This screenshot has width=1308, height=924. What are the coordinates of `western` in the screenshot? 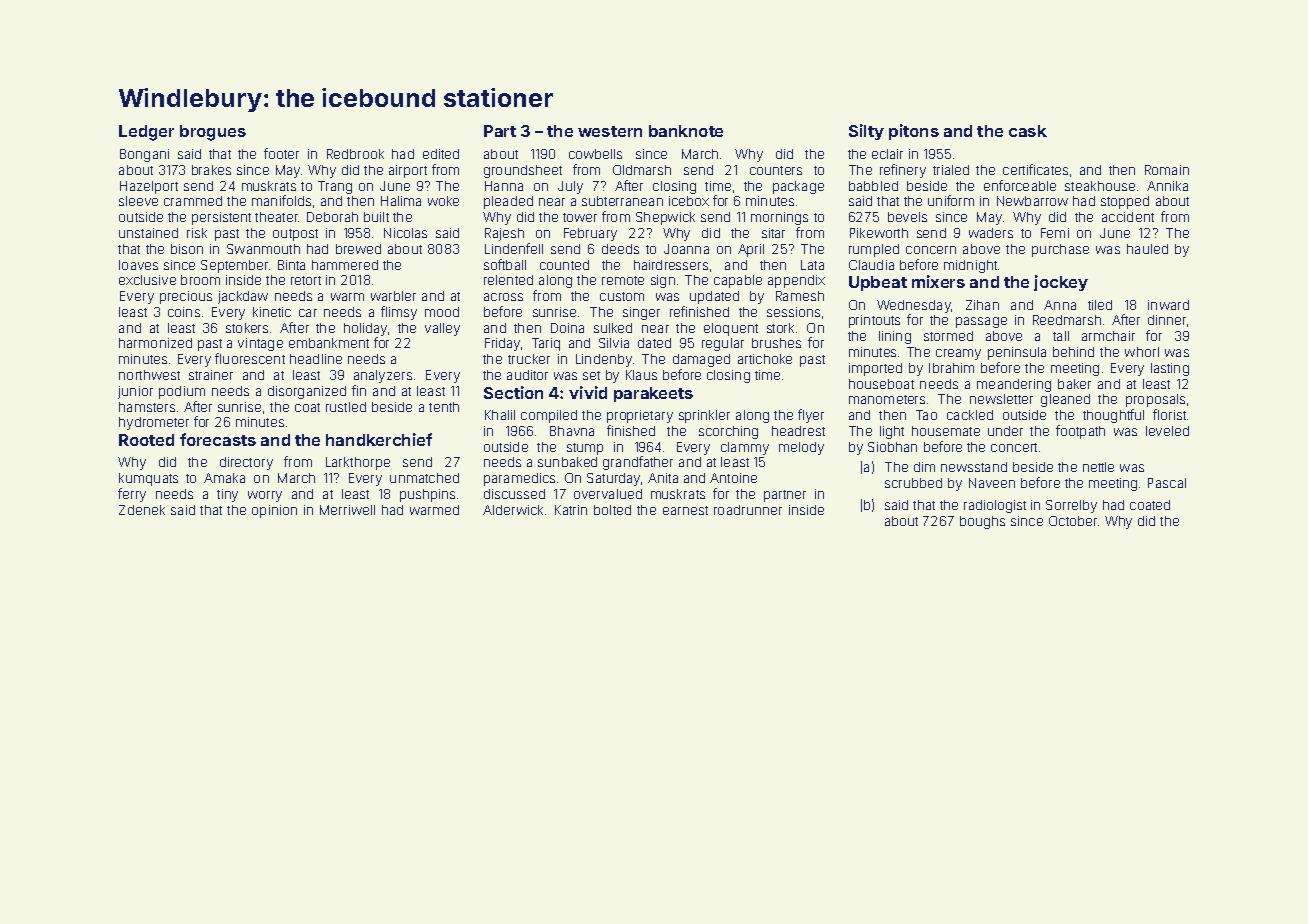 It's located at (610, 131).
